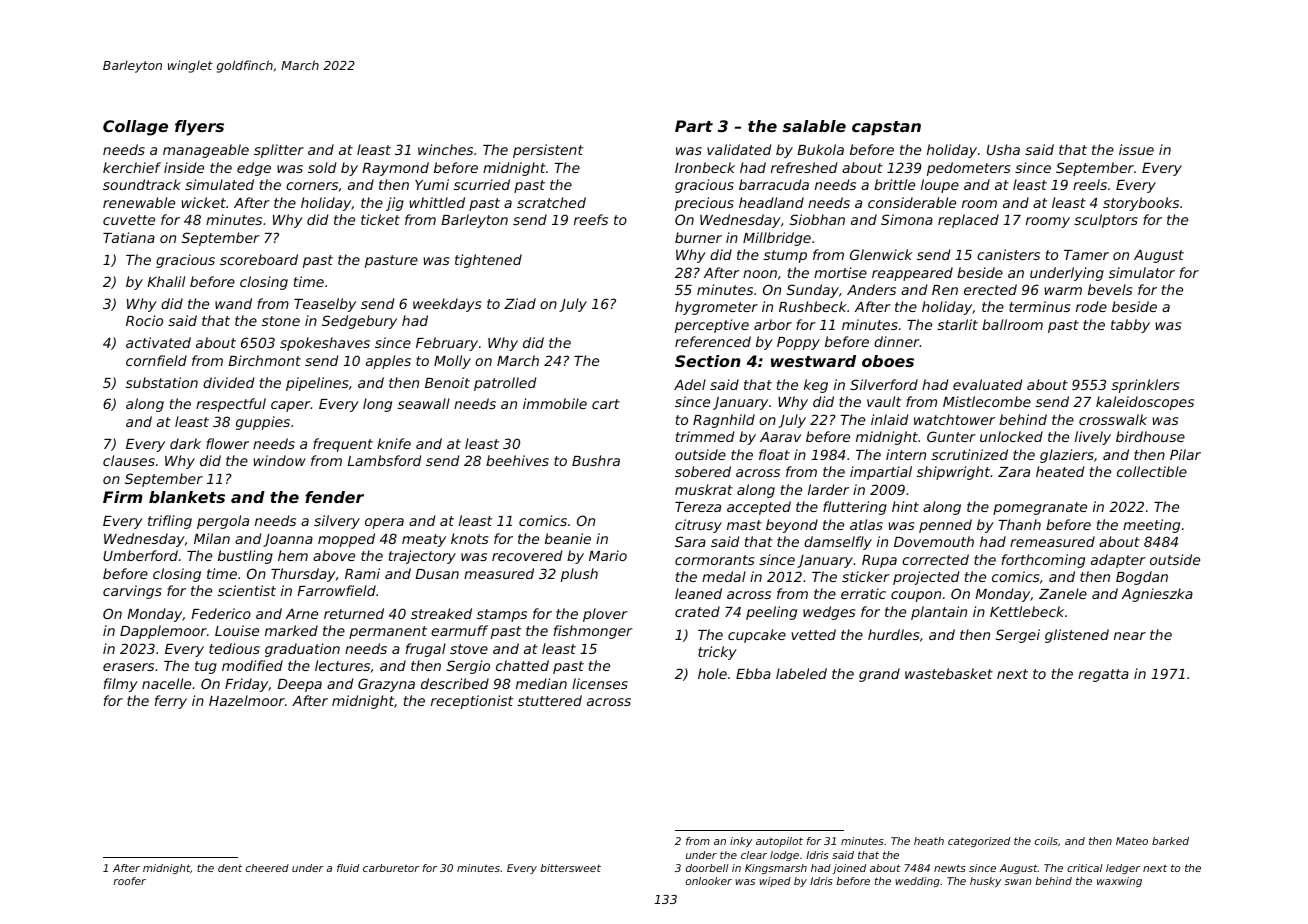  What do you see at coordinates (548, 151) in the document?
I see `persistent` at bounding box center [548, 151].
